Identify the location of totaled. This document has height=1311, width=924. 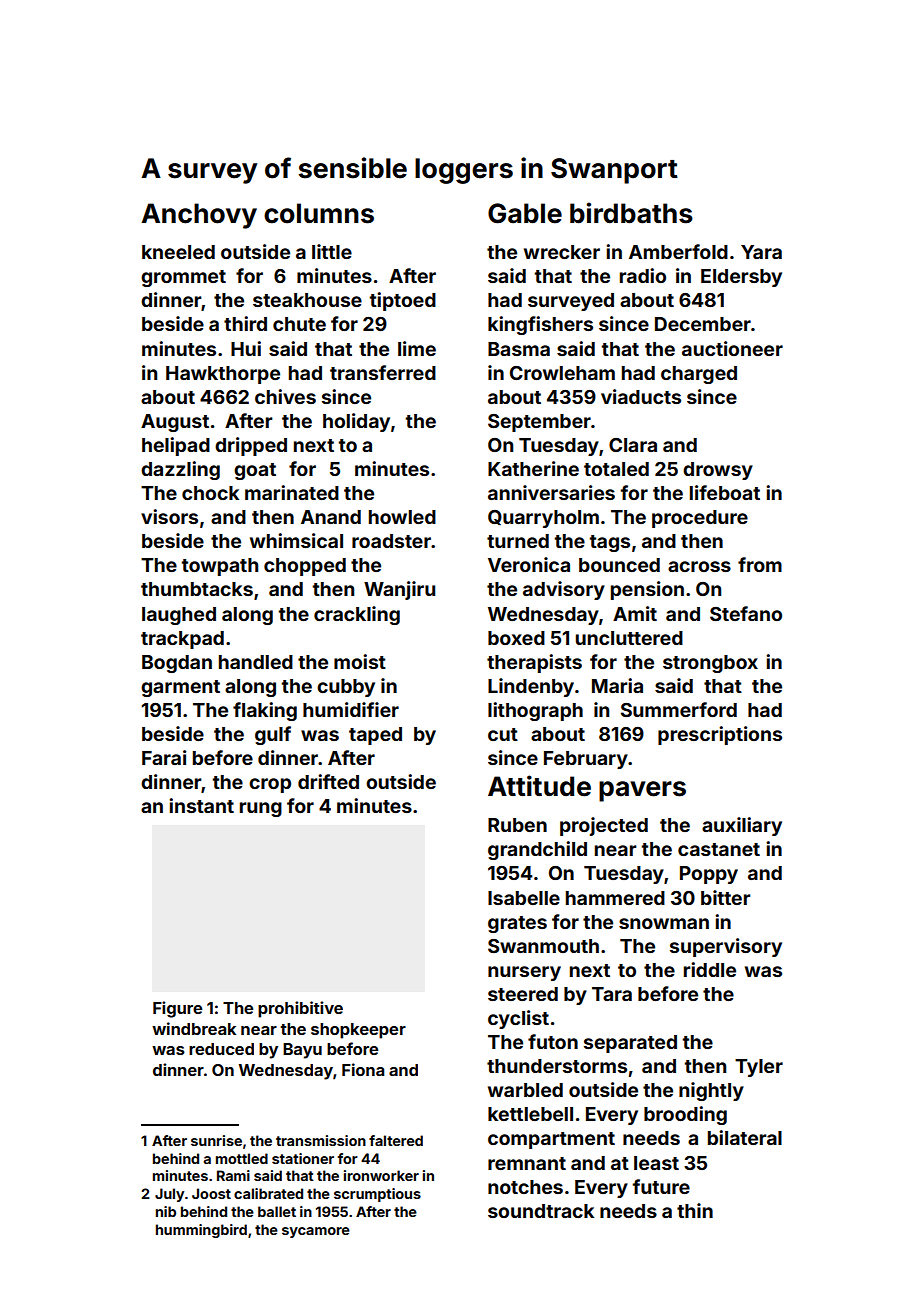
(616, 469).
